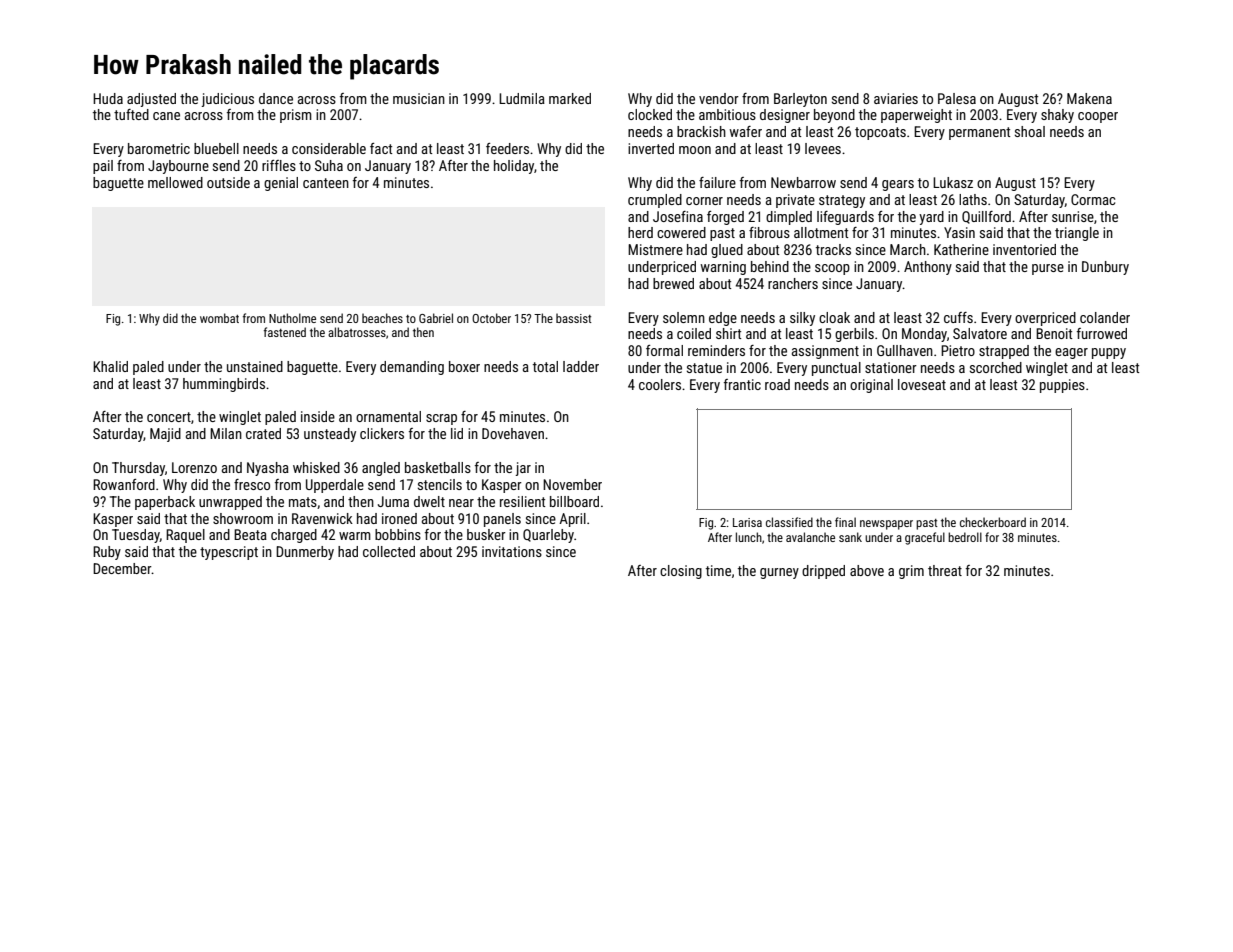 This screenshot has height=952, width=1233. Describe the element at coordinates (717, 182) in the screenshot. I see `failure` at that location.
